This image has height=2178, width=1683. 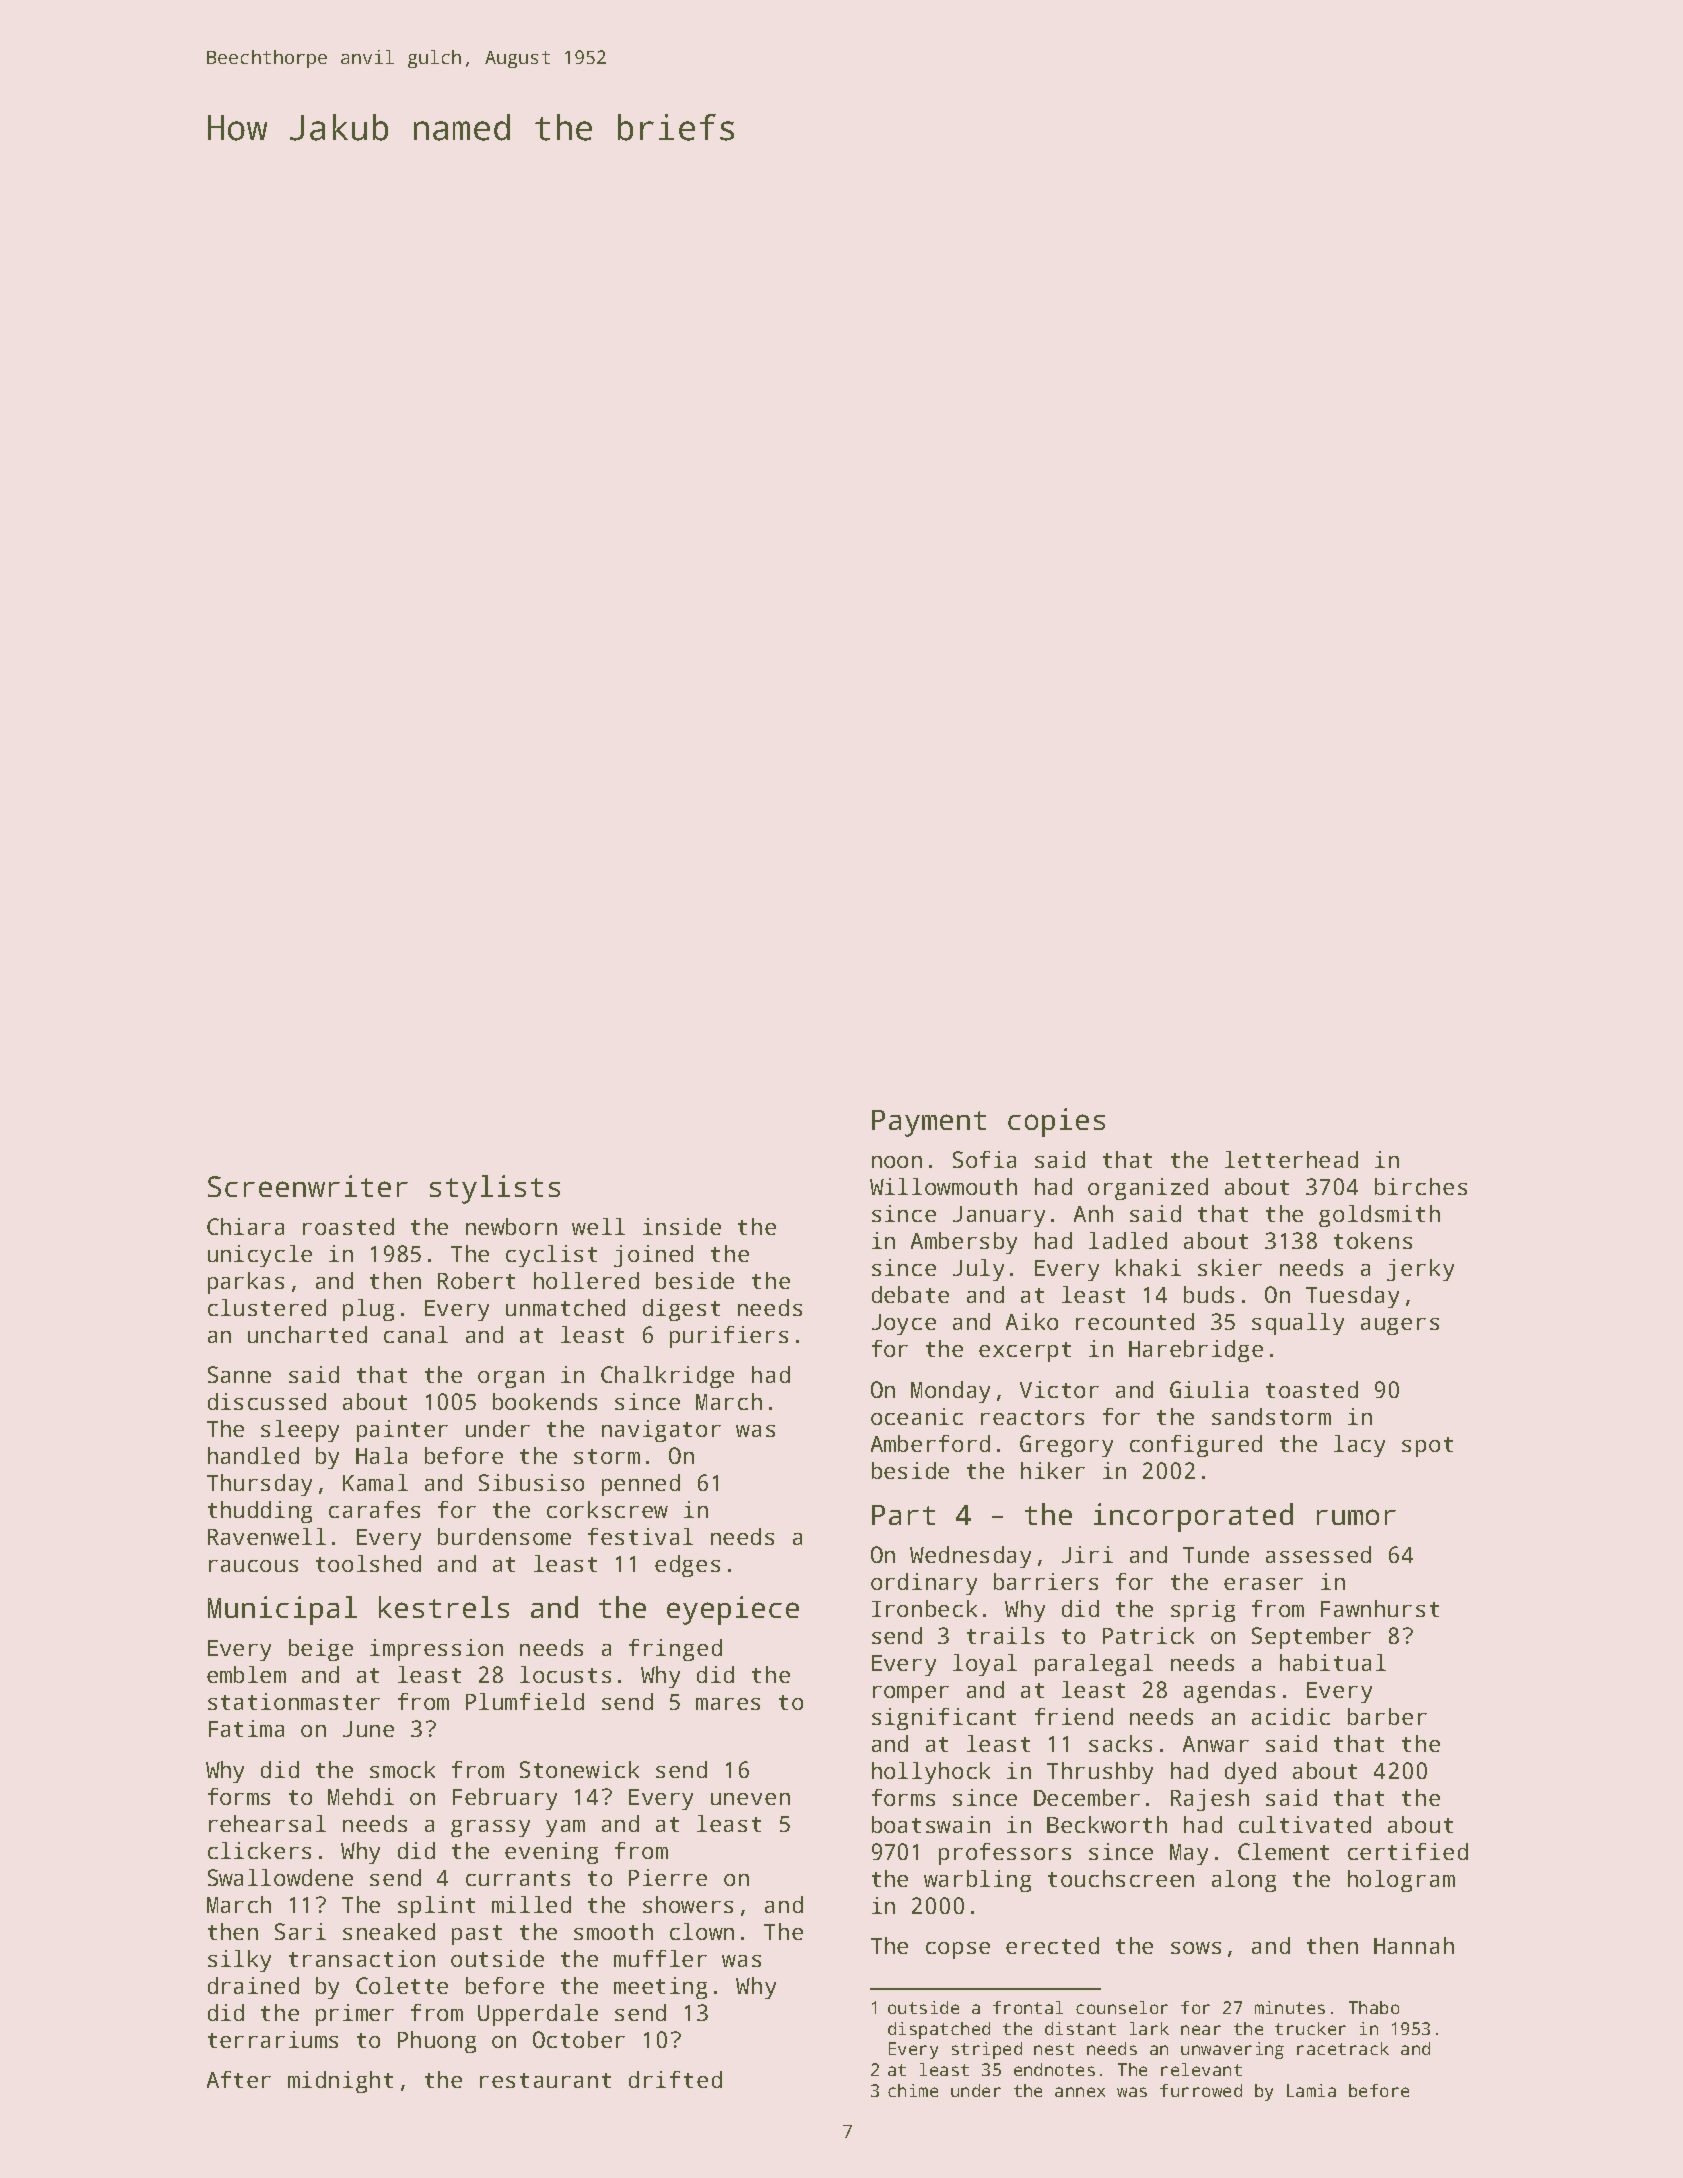 I want to click on restaurant, so click(x=545, y=2080).
